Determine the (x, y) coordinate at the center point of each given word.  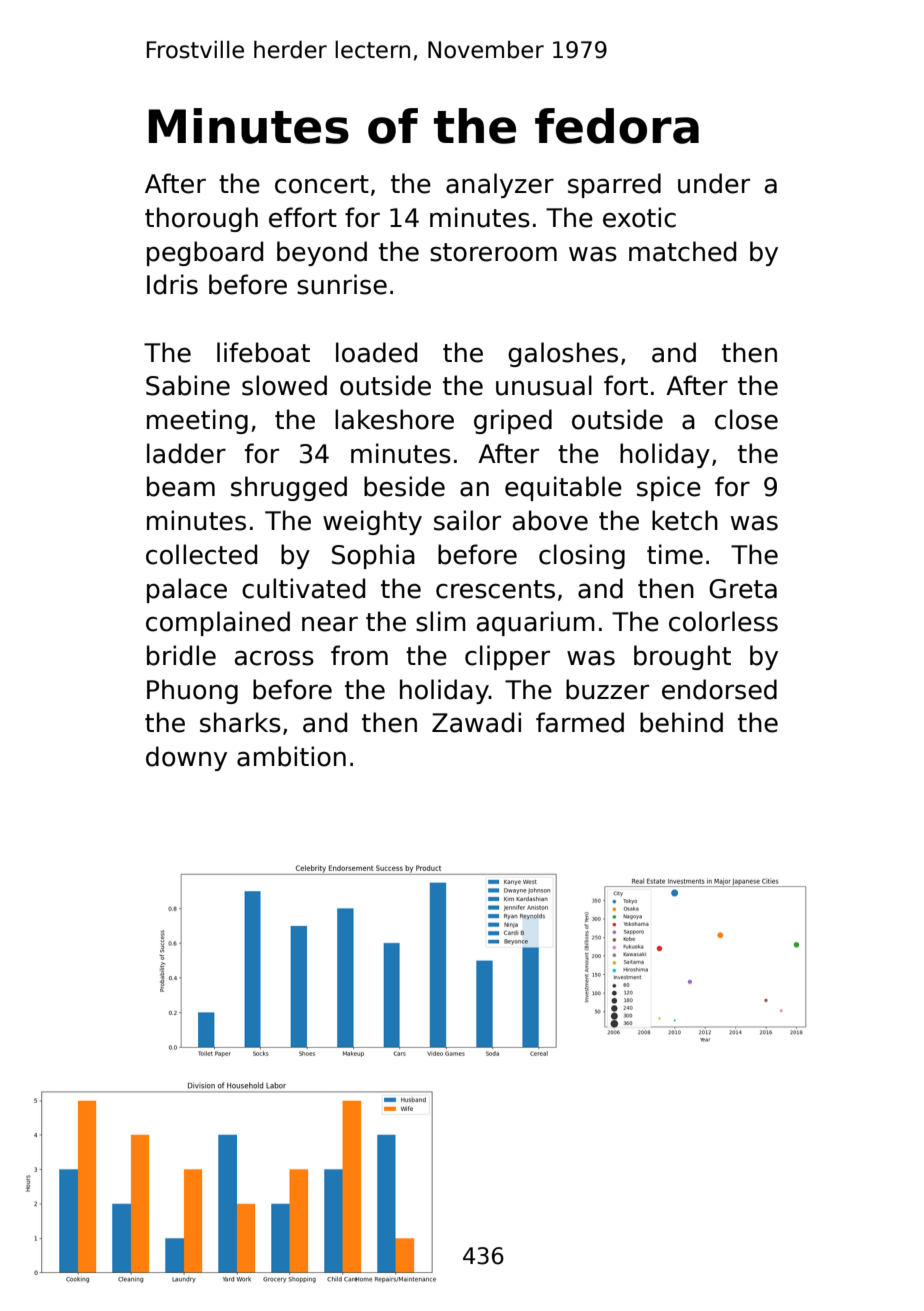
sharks (240, 722)
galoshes (563, 354)
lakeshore (394, 419)
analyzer (500, 185)
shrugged (289, 488)
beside (404, 486)
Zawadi (476, 722)
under (714, 183)
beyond (322, 253)
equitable (563, 488)
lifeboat (263, 352)
